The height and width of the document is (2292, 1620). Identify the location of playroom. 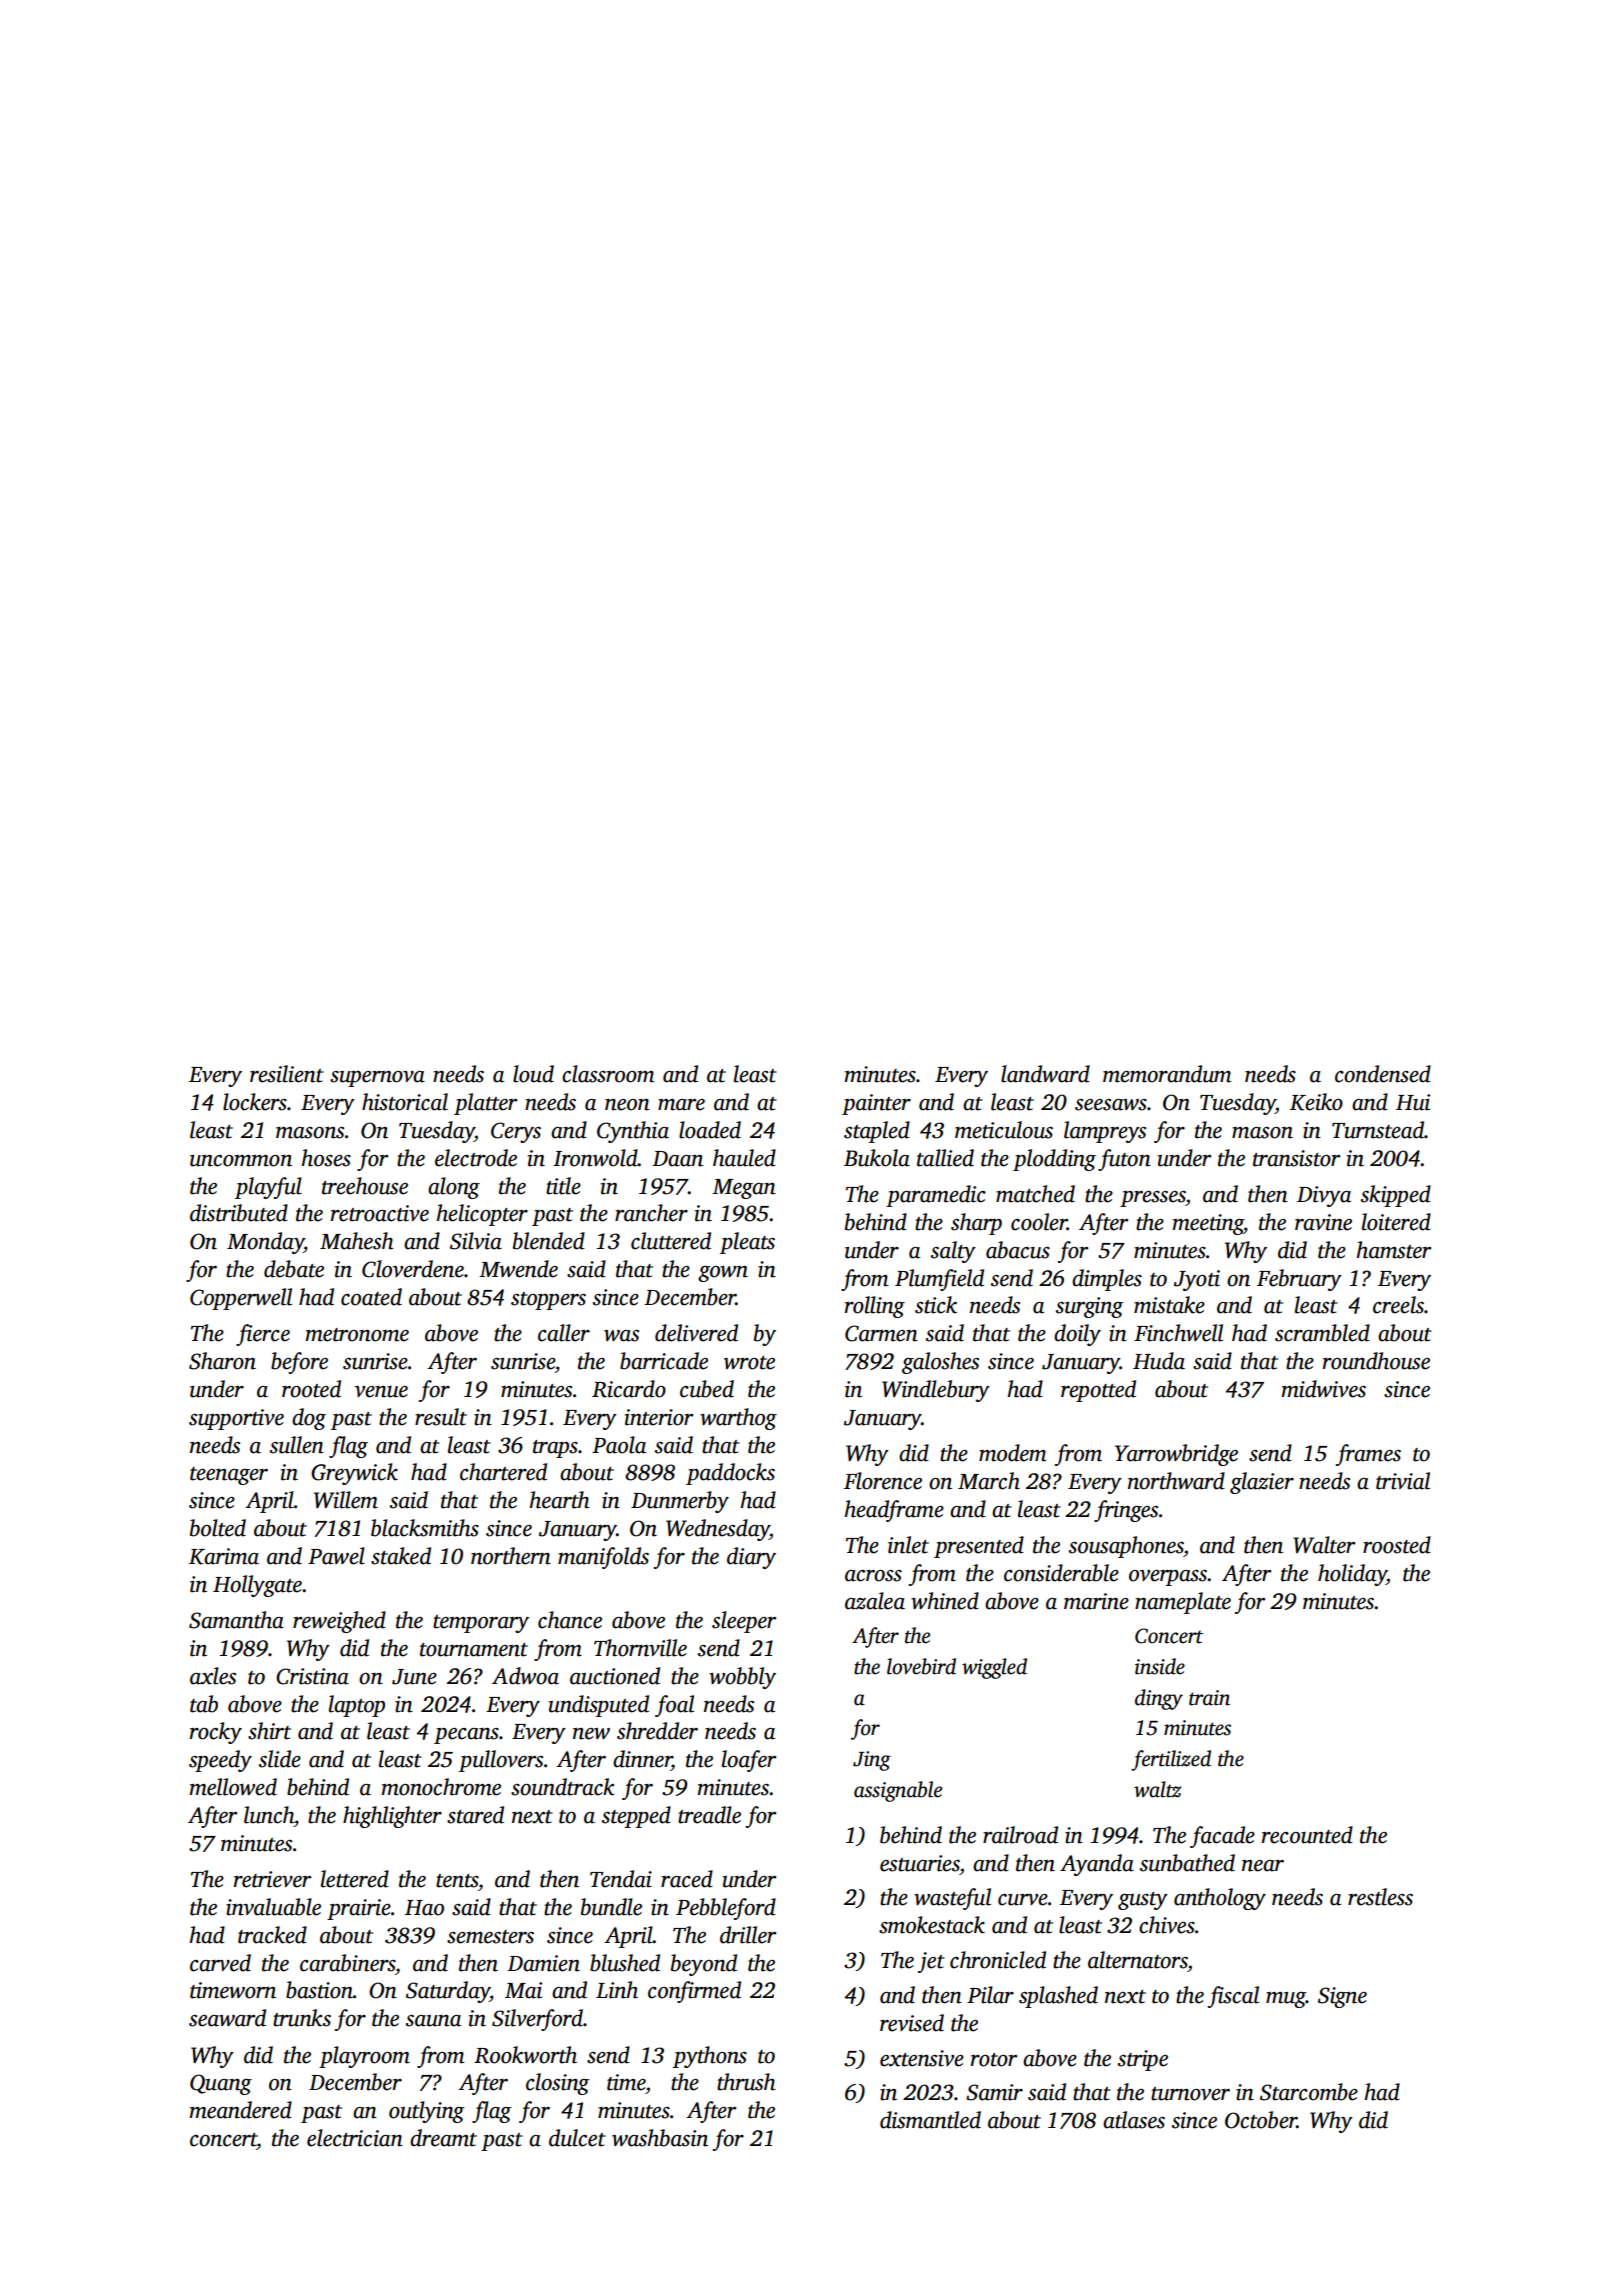
(364, 2057).
